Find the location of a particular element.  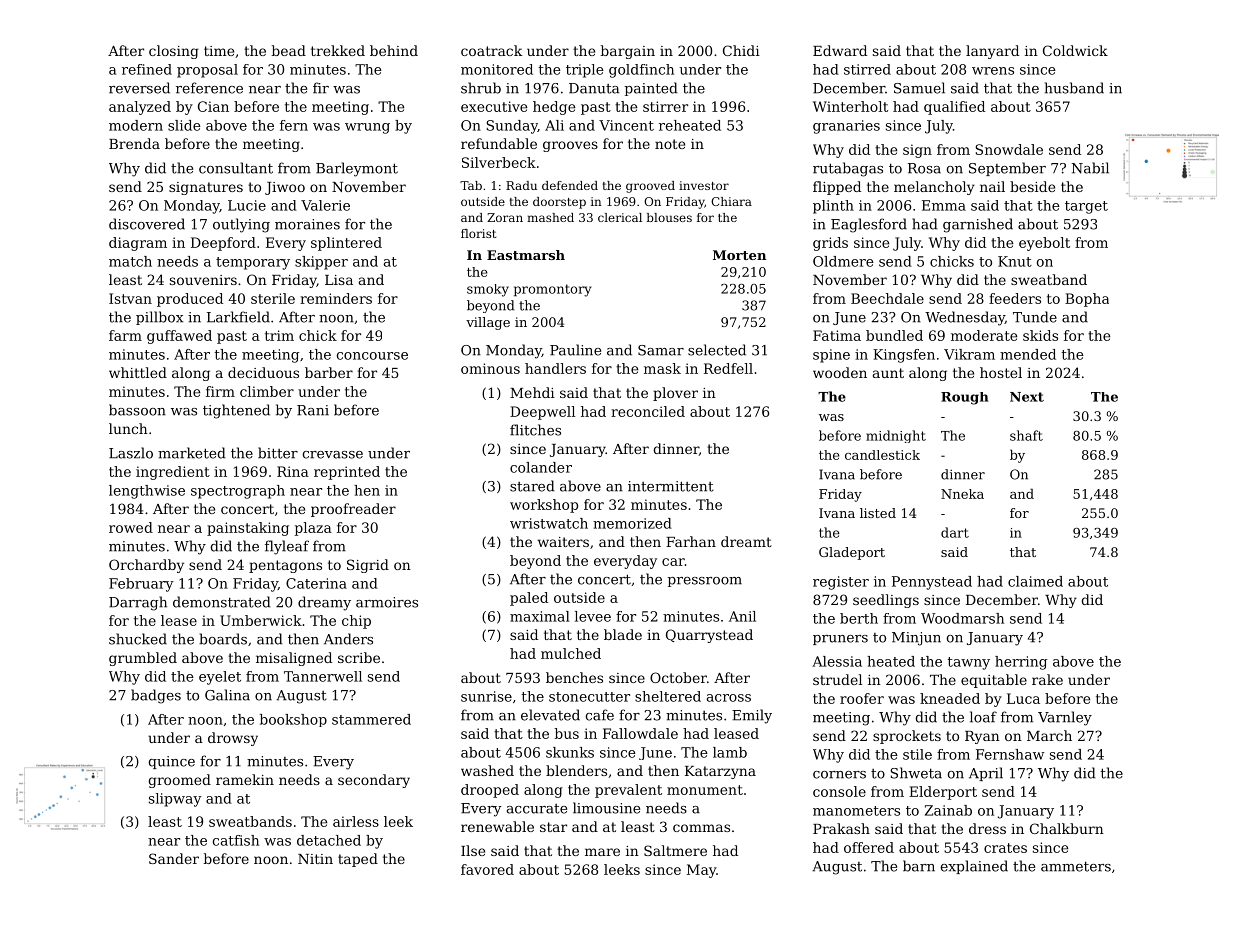

stirred is located at coordinates (867, 69).
